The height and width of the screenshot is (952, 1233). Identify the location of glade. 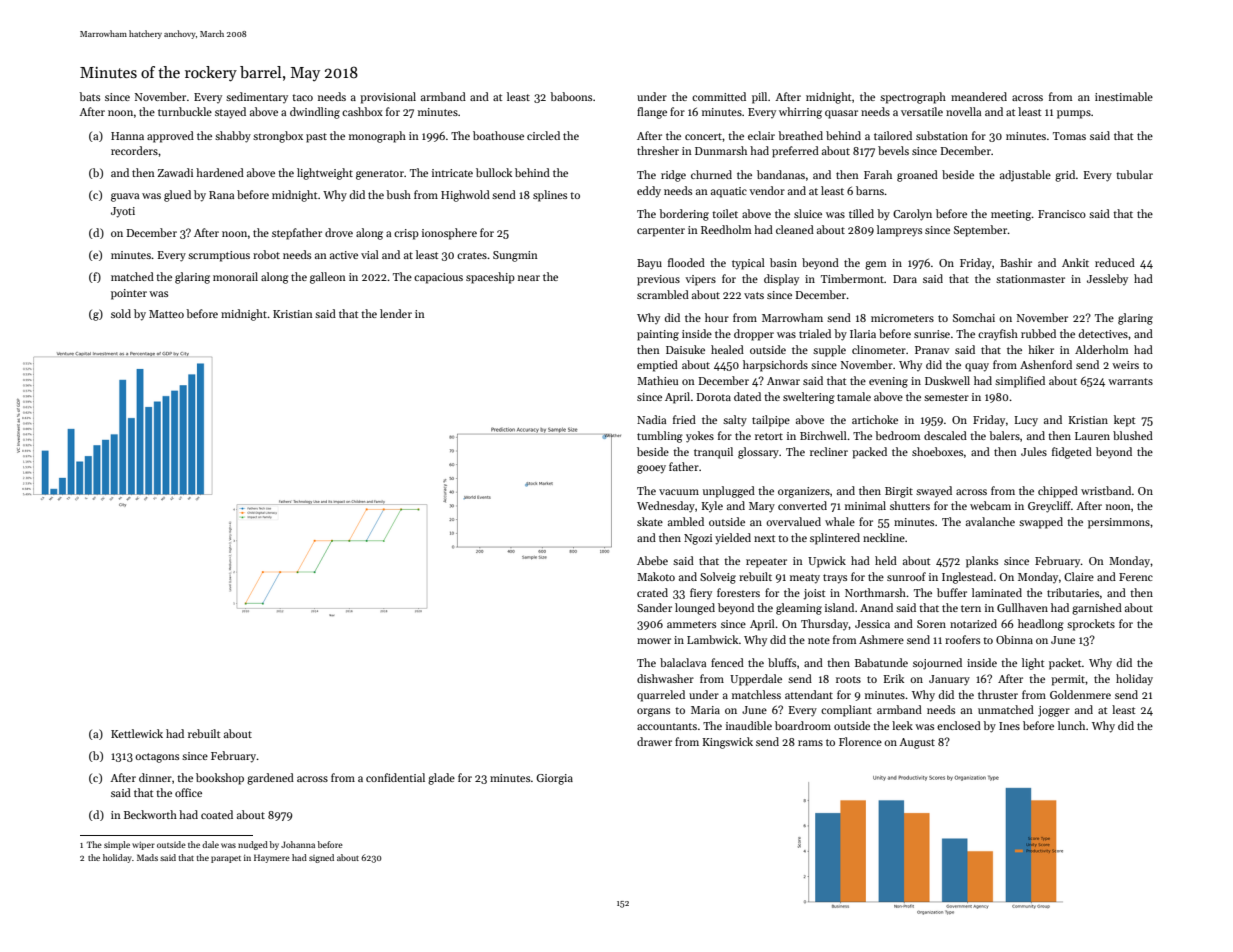
(441, 779).
